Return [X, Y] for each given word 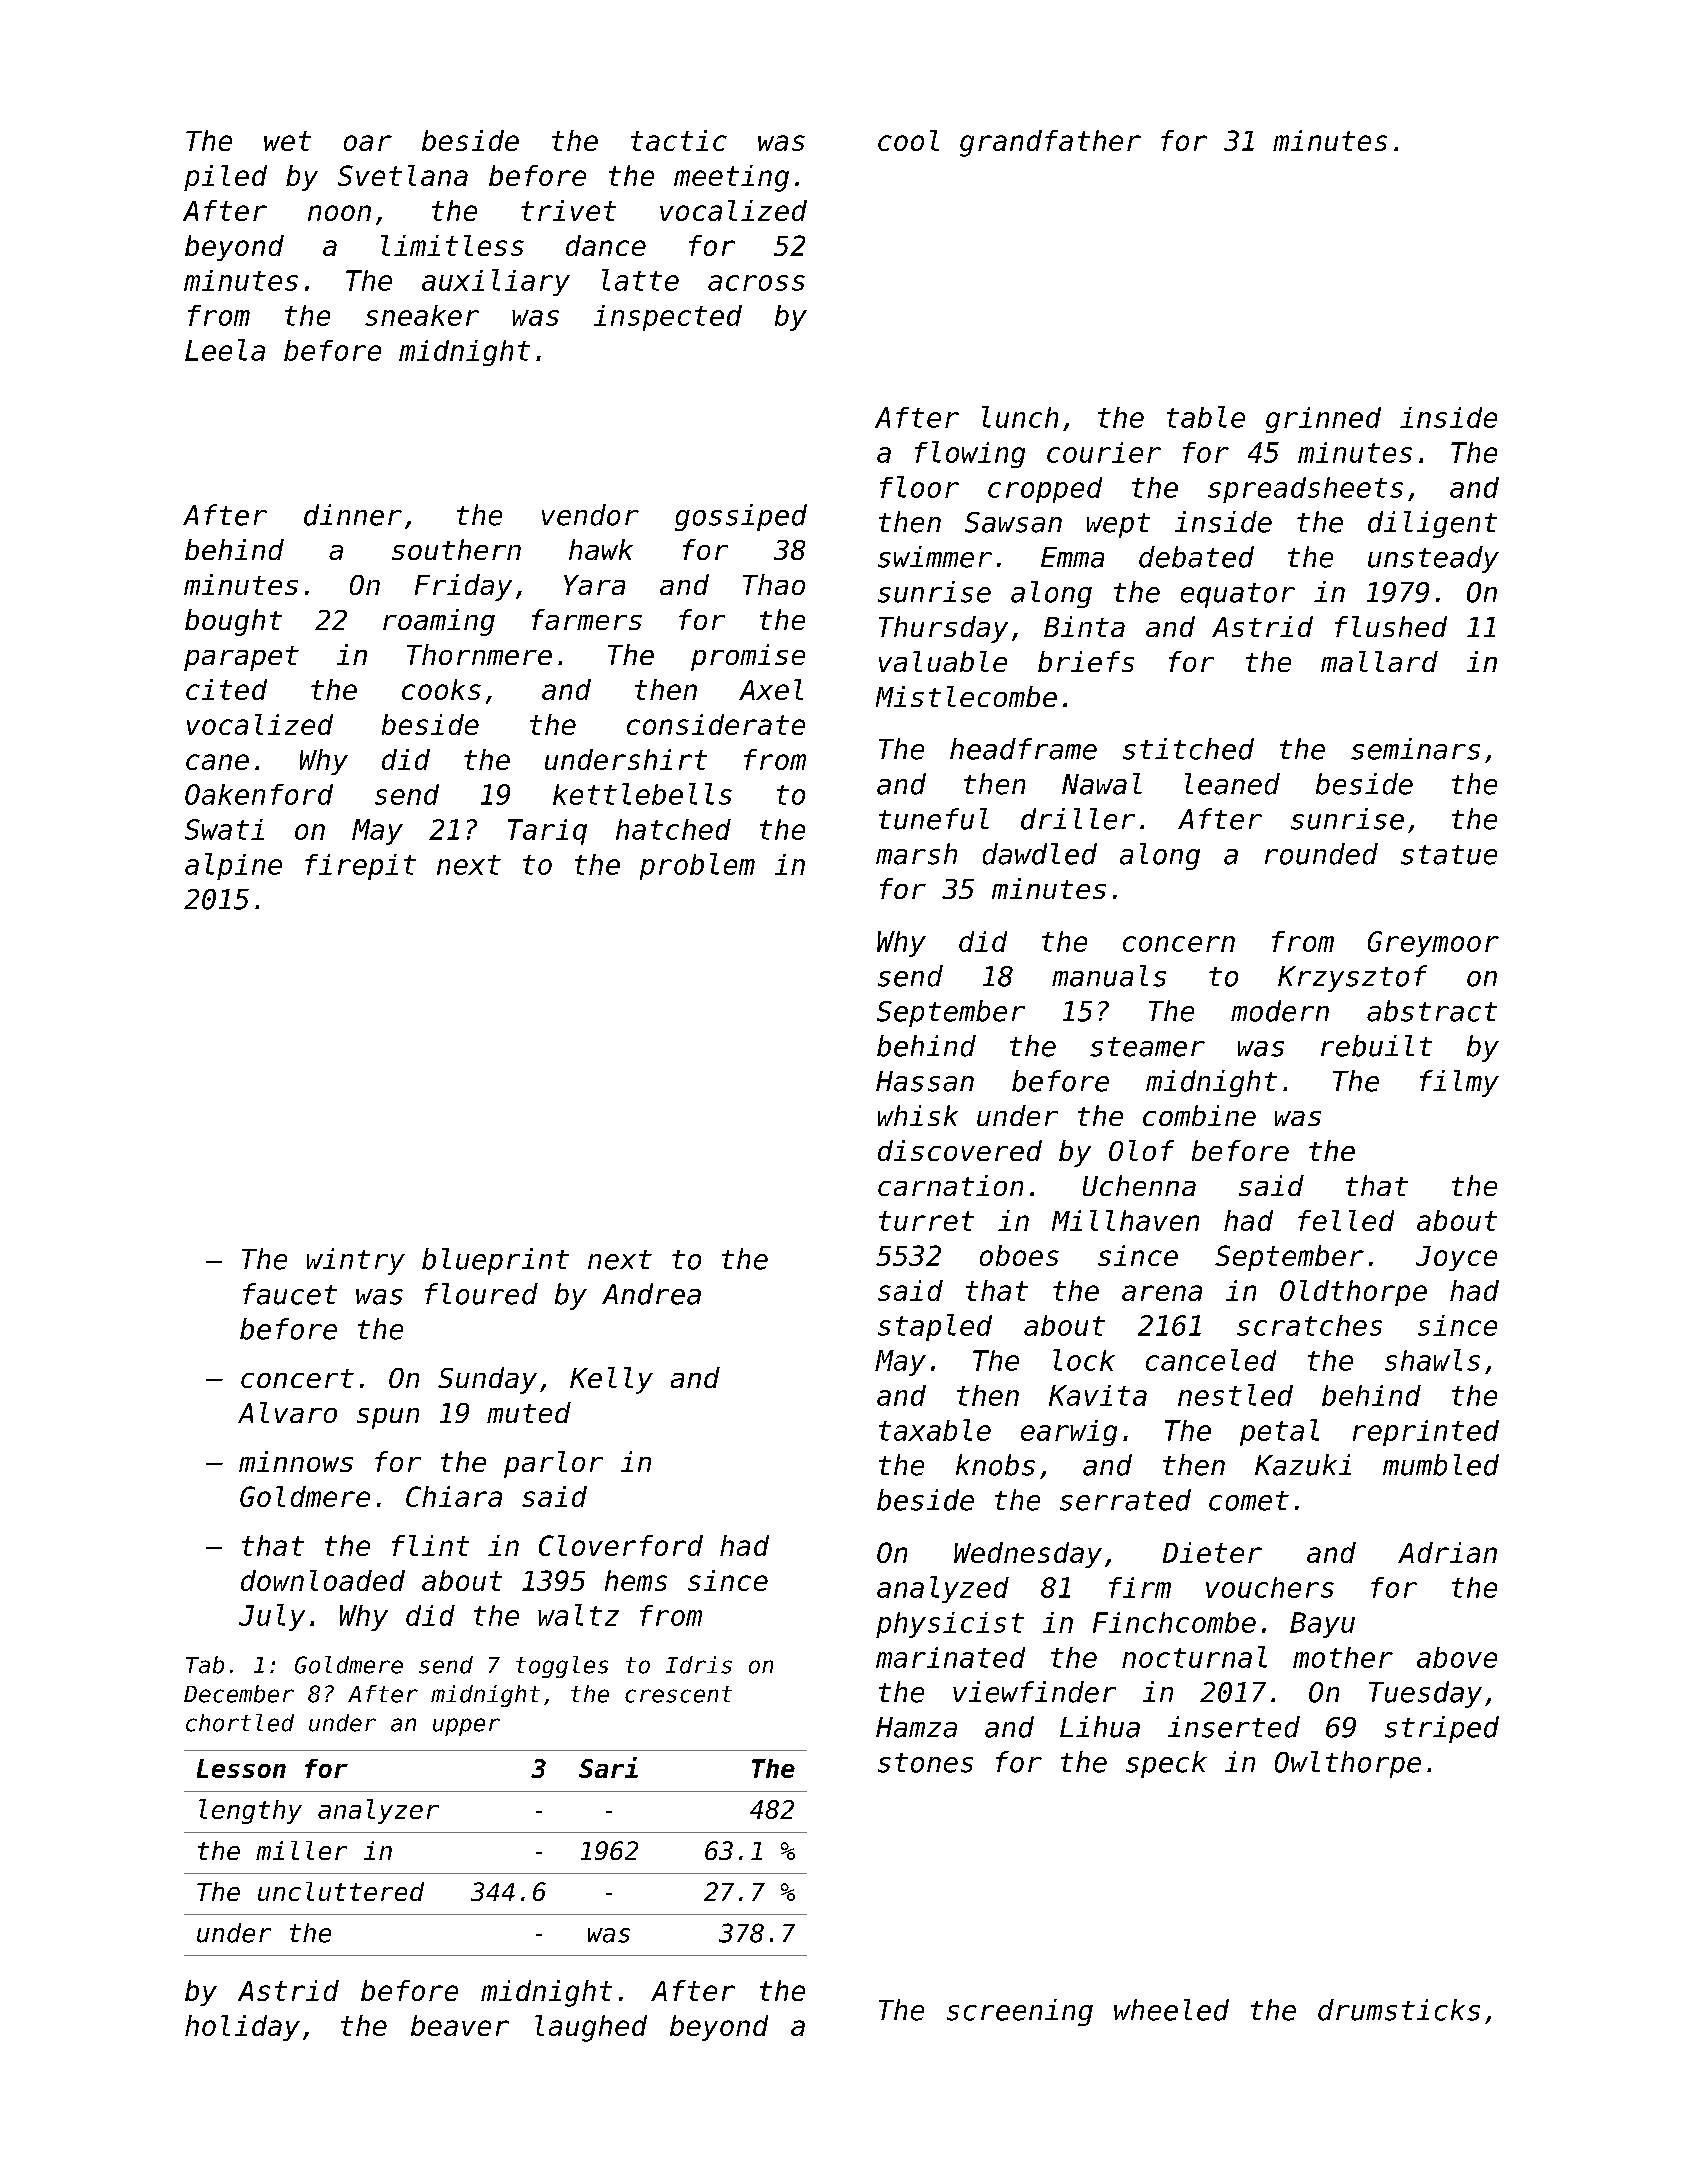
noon [339, 213]
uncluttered [341, 1891]
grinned [1323, 420]
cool [908, 140]
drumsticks [1399, 2010]
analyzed [943, 1589]
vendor [590, 515]
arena [1162, 1293]
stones [925, 1763]
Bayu [1322, 1625]
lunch [1020, 417]
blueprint [495, 1261]
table [1206, 417]
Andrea [651, 1294]
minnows [296, 1461]
